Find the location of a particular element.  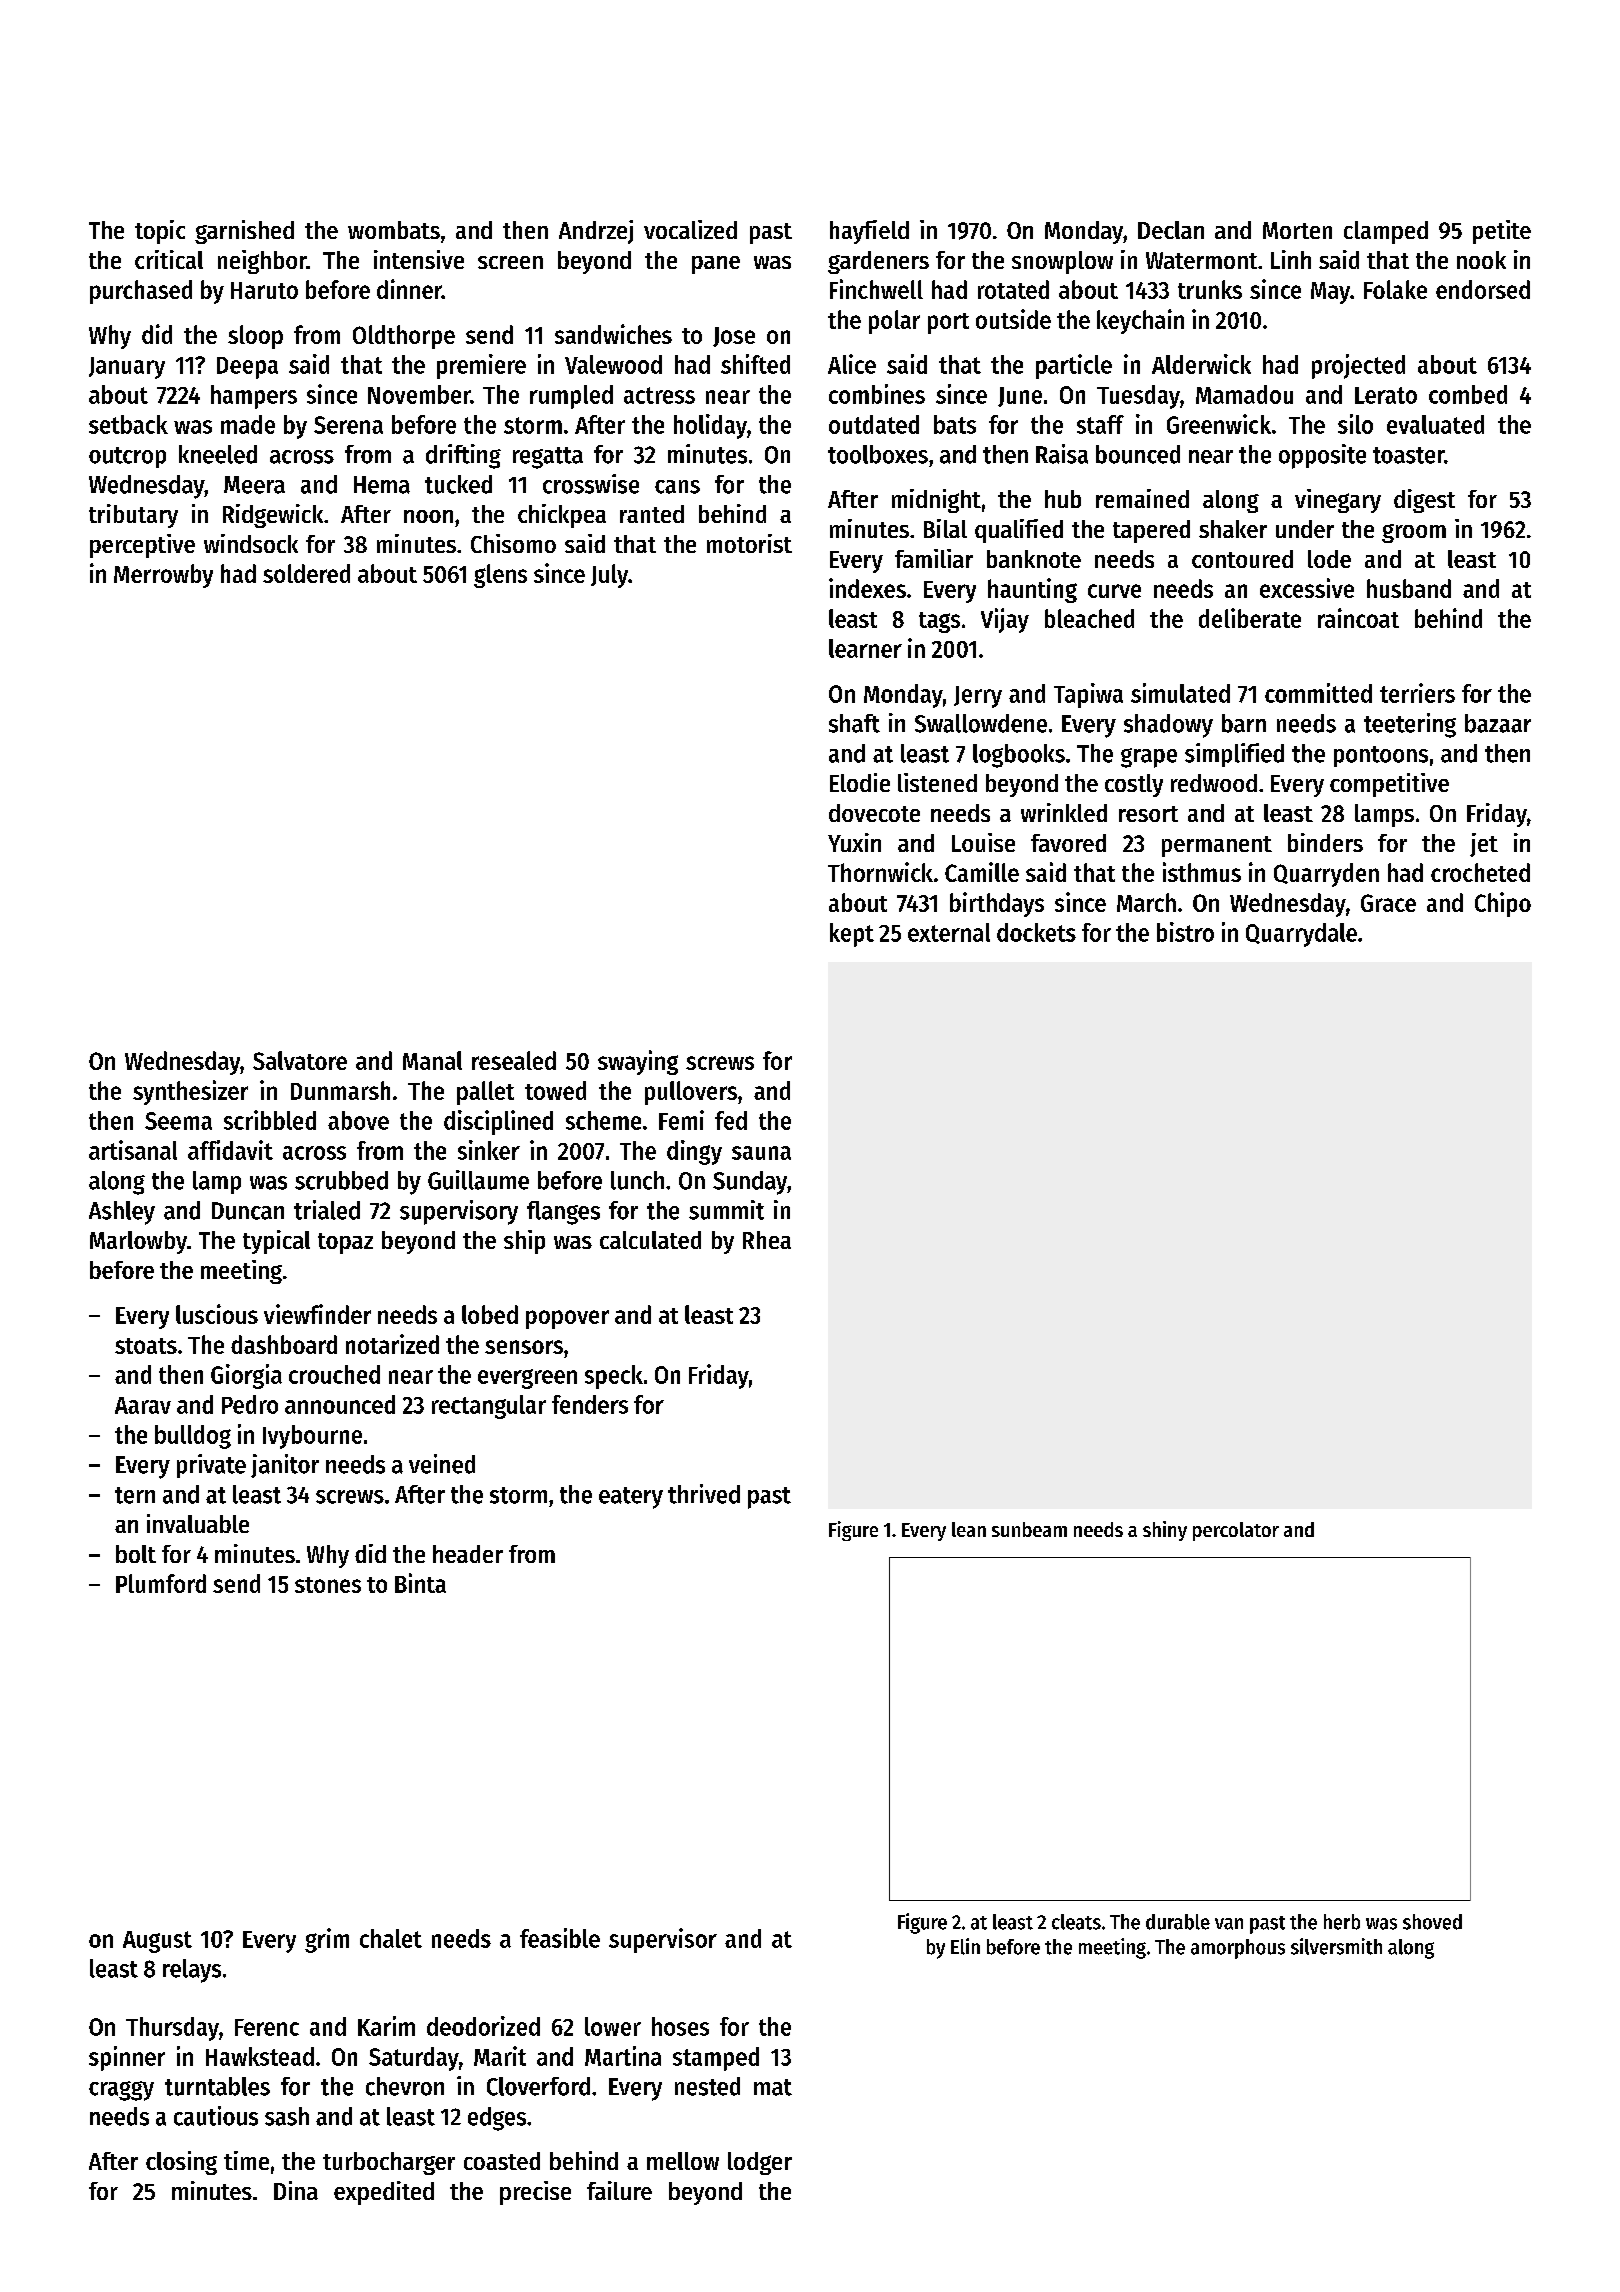

shiny is located at coordinates (1165, 1531).
